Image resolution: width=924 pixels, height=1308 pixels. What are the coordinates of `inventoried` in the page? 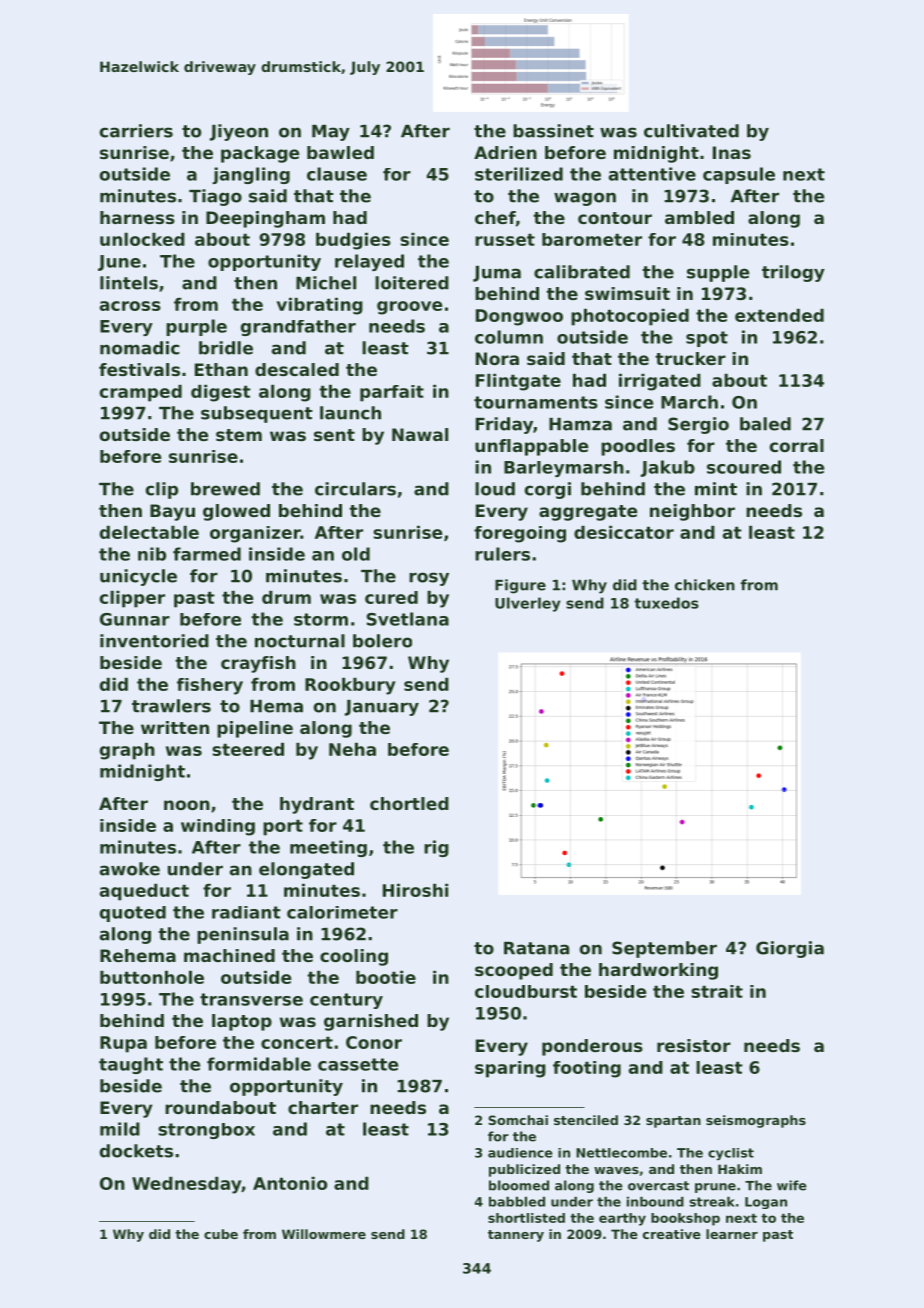 It's located at (154, 641).
